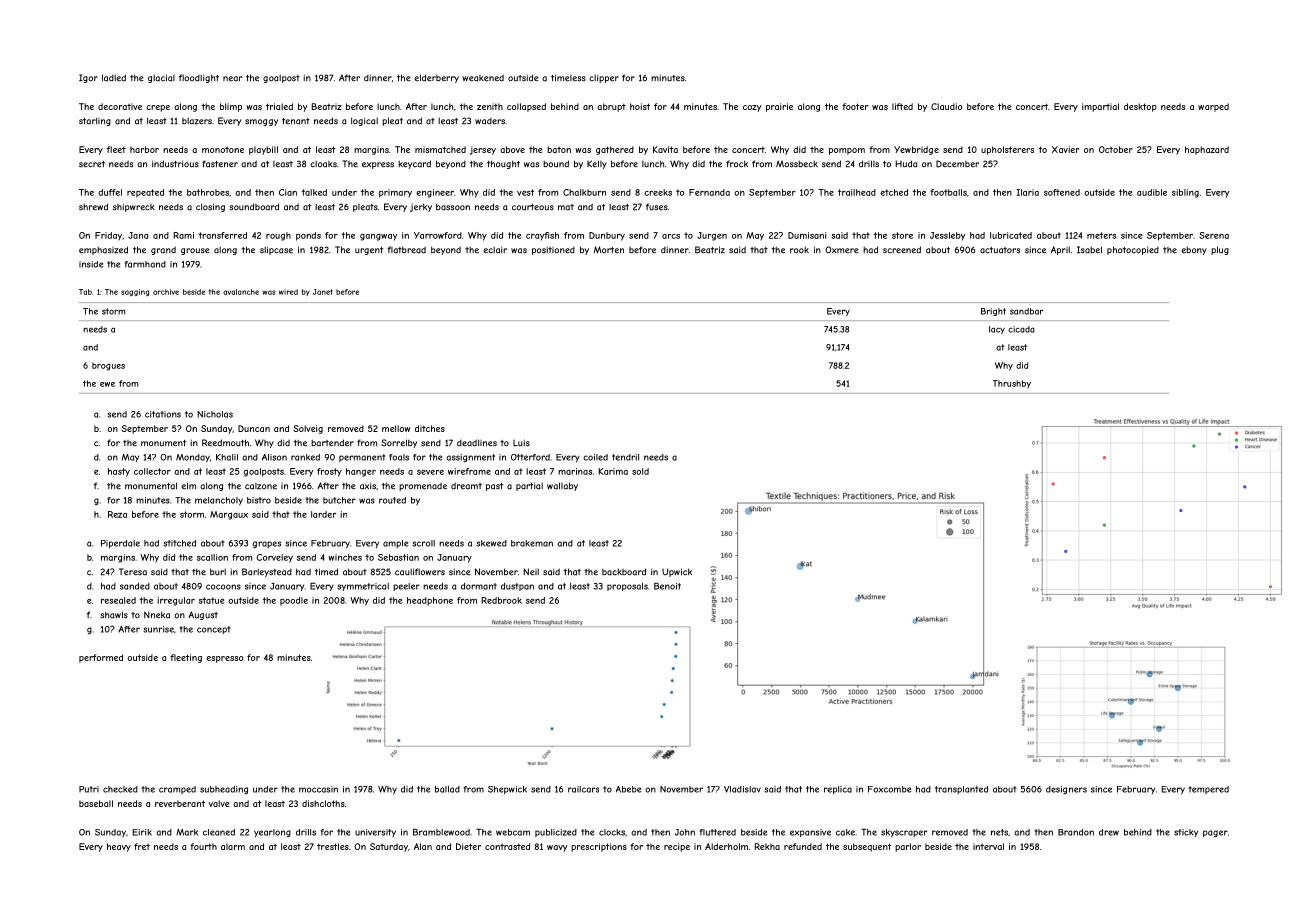  What do you see at coordinates (517, 587) in the document?
I see `dustpan` at bounding box center [517, 587].
